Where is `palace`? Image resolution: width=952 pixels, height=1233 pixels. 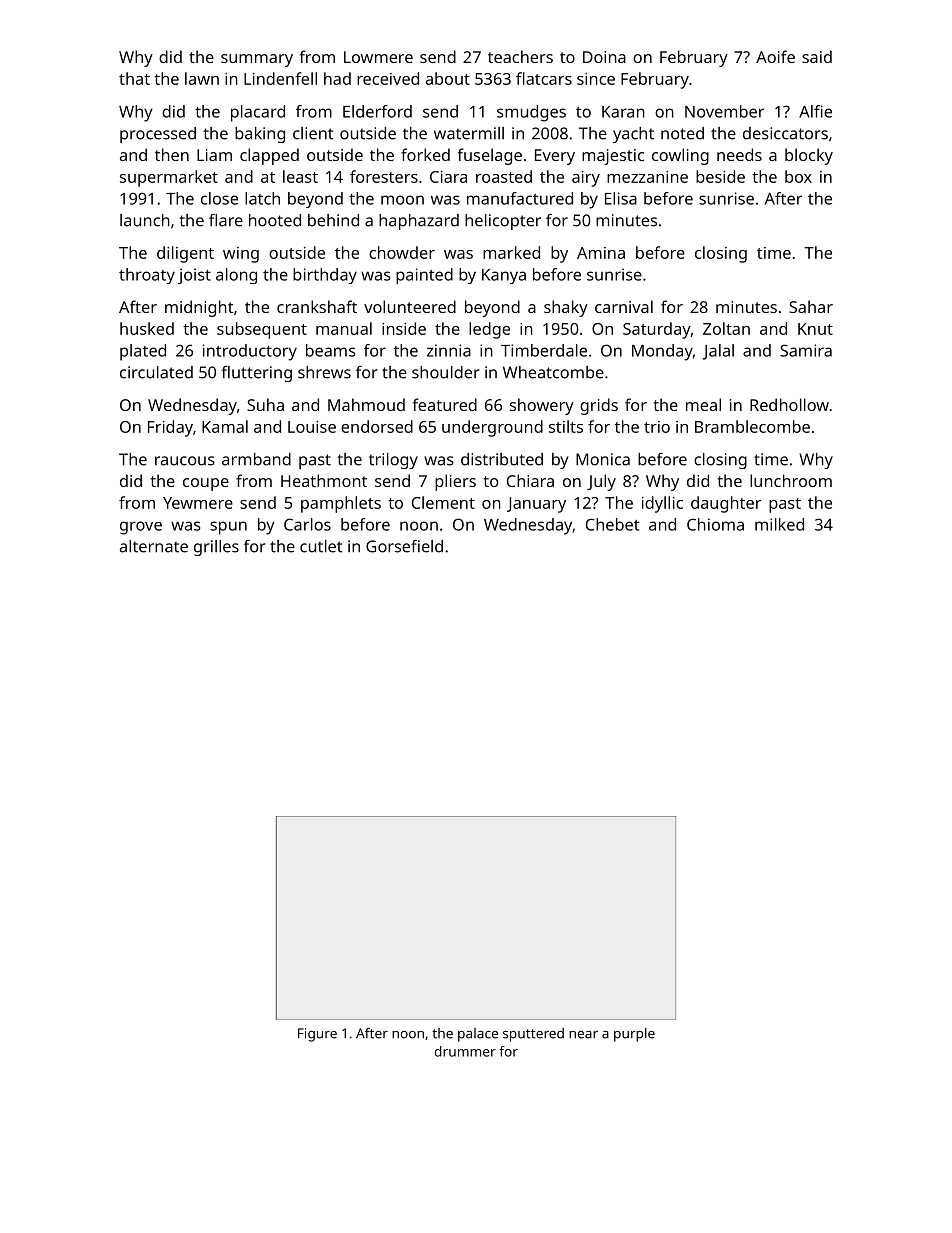
palace is located at coordinates (478, 1035).
